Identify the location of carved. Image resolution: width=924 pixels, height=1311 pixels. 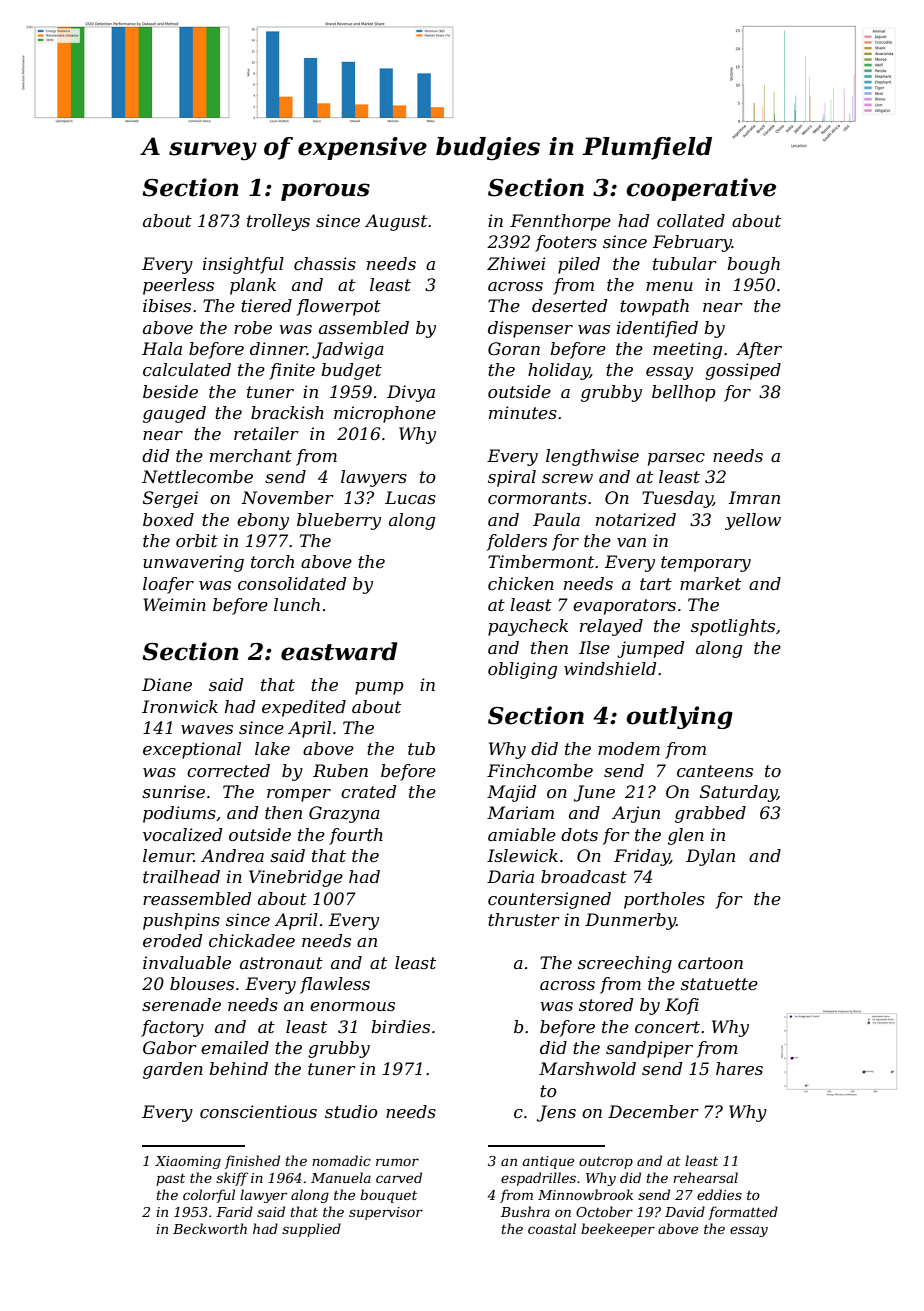
(399, 1177).
